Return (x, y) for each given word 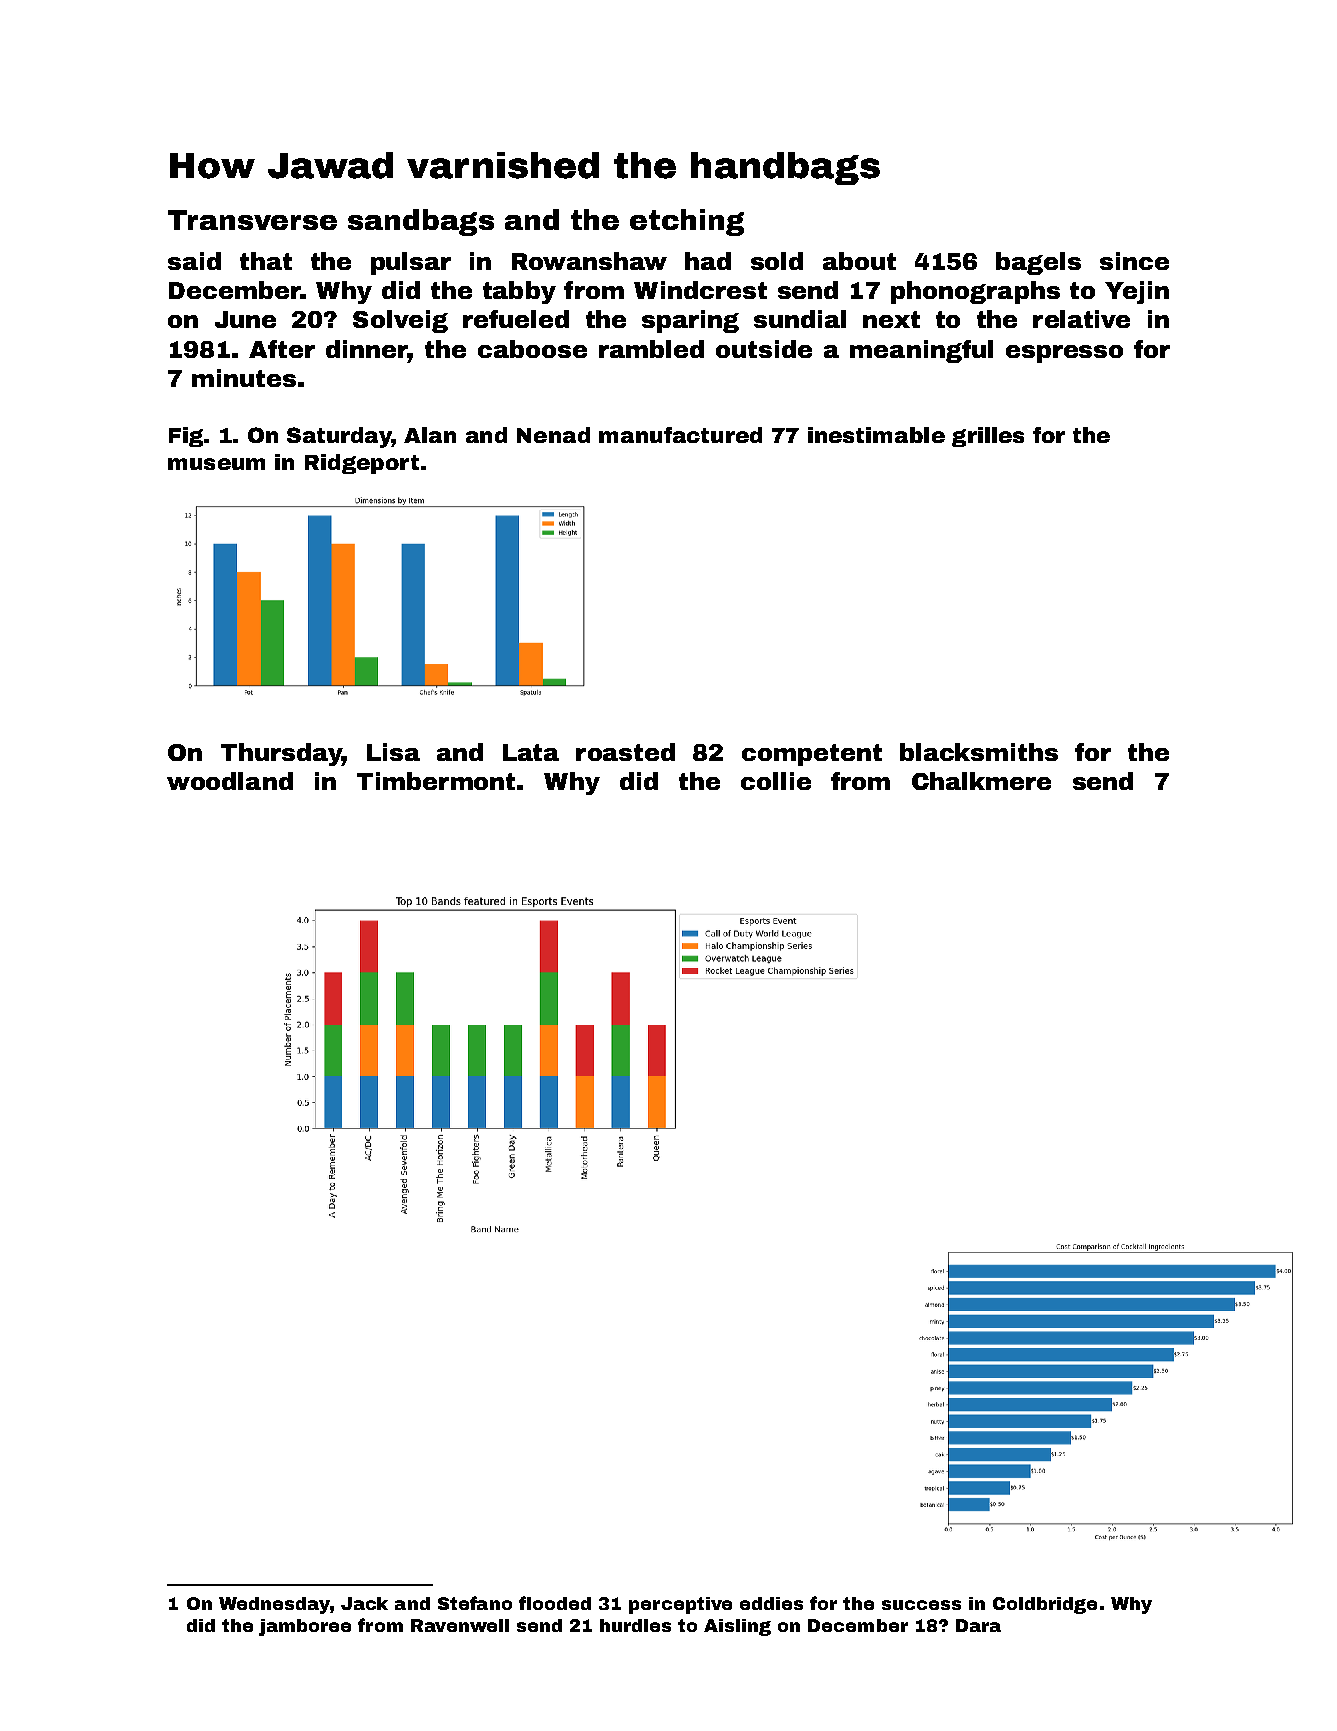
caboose (532, 349)
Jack (364, 1603)
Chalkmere (981, 781)
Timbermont (436, 781)
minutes (244, 378)
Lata (531, 752)
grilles (988, 437)
